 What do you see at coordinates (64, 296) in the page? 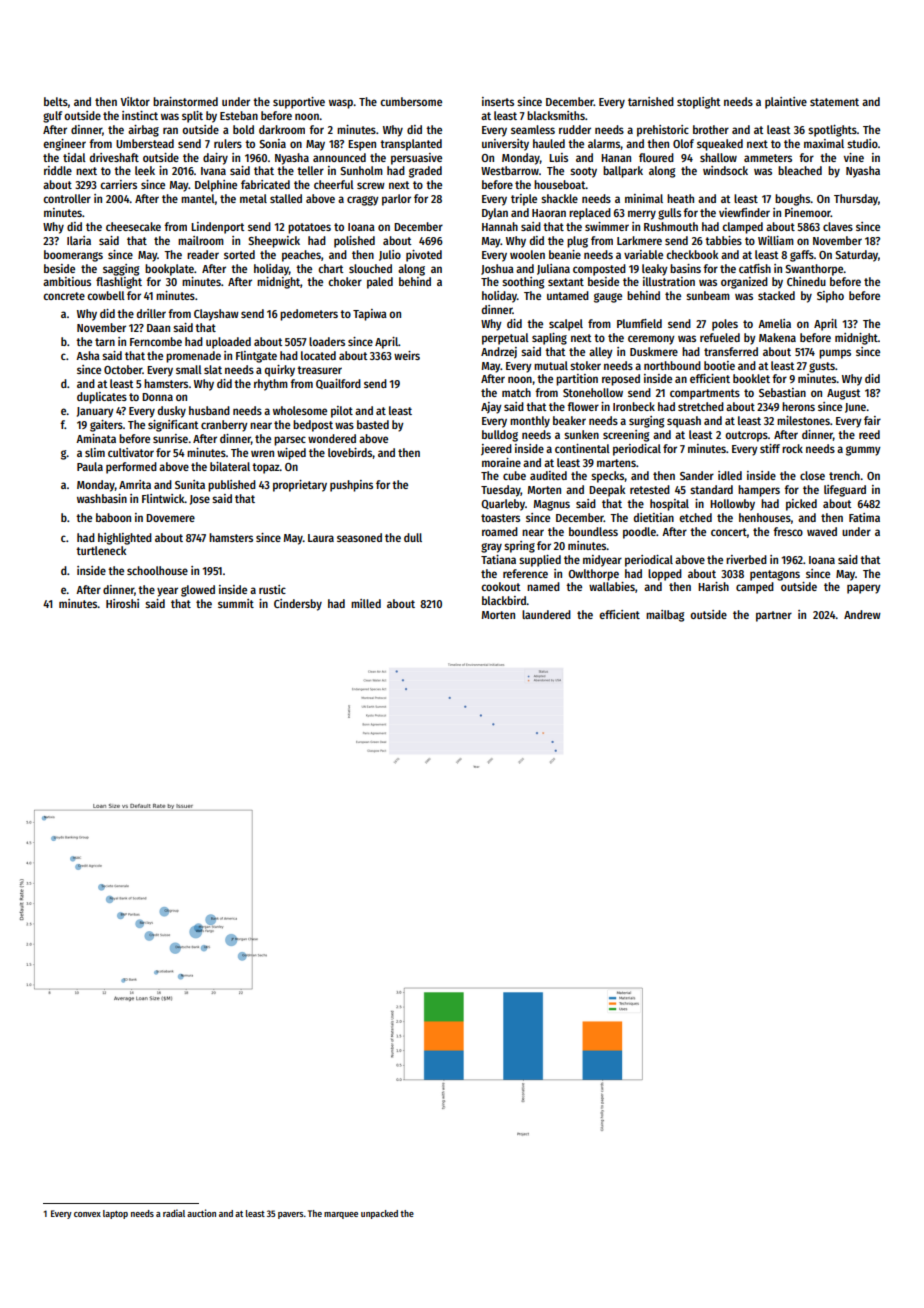
I see `concrete` at bounding box center [64, 296].
